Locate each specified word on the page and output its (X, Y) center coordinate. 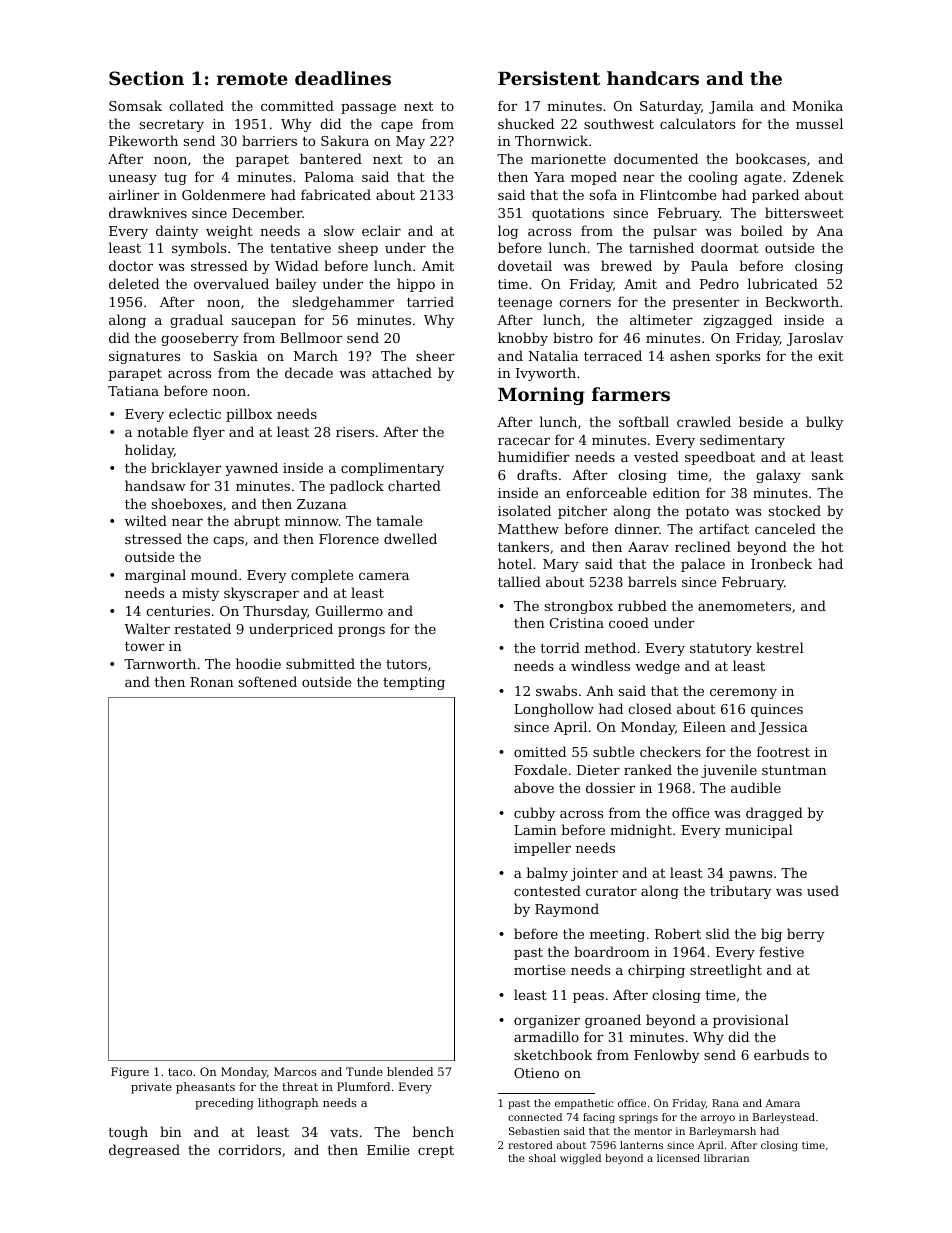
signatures (144, 357)
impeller (542, 849)
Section (146, 78)
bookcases (770, 158)
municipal (759, 831)
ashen (690, 355)
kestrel (780, 647)
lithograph (288, 1104)
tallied (519, 581)
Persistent (549, 78)
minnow (312, 521)
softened (268, 681)
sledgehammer (343, 303)
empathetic (584, 1104)
